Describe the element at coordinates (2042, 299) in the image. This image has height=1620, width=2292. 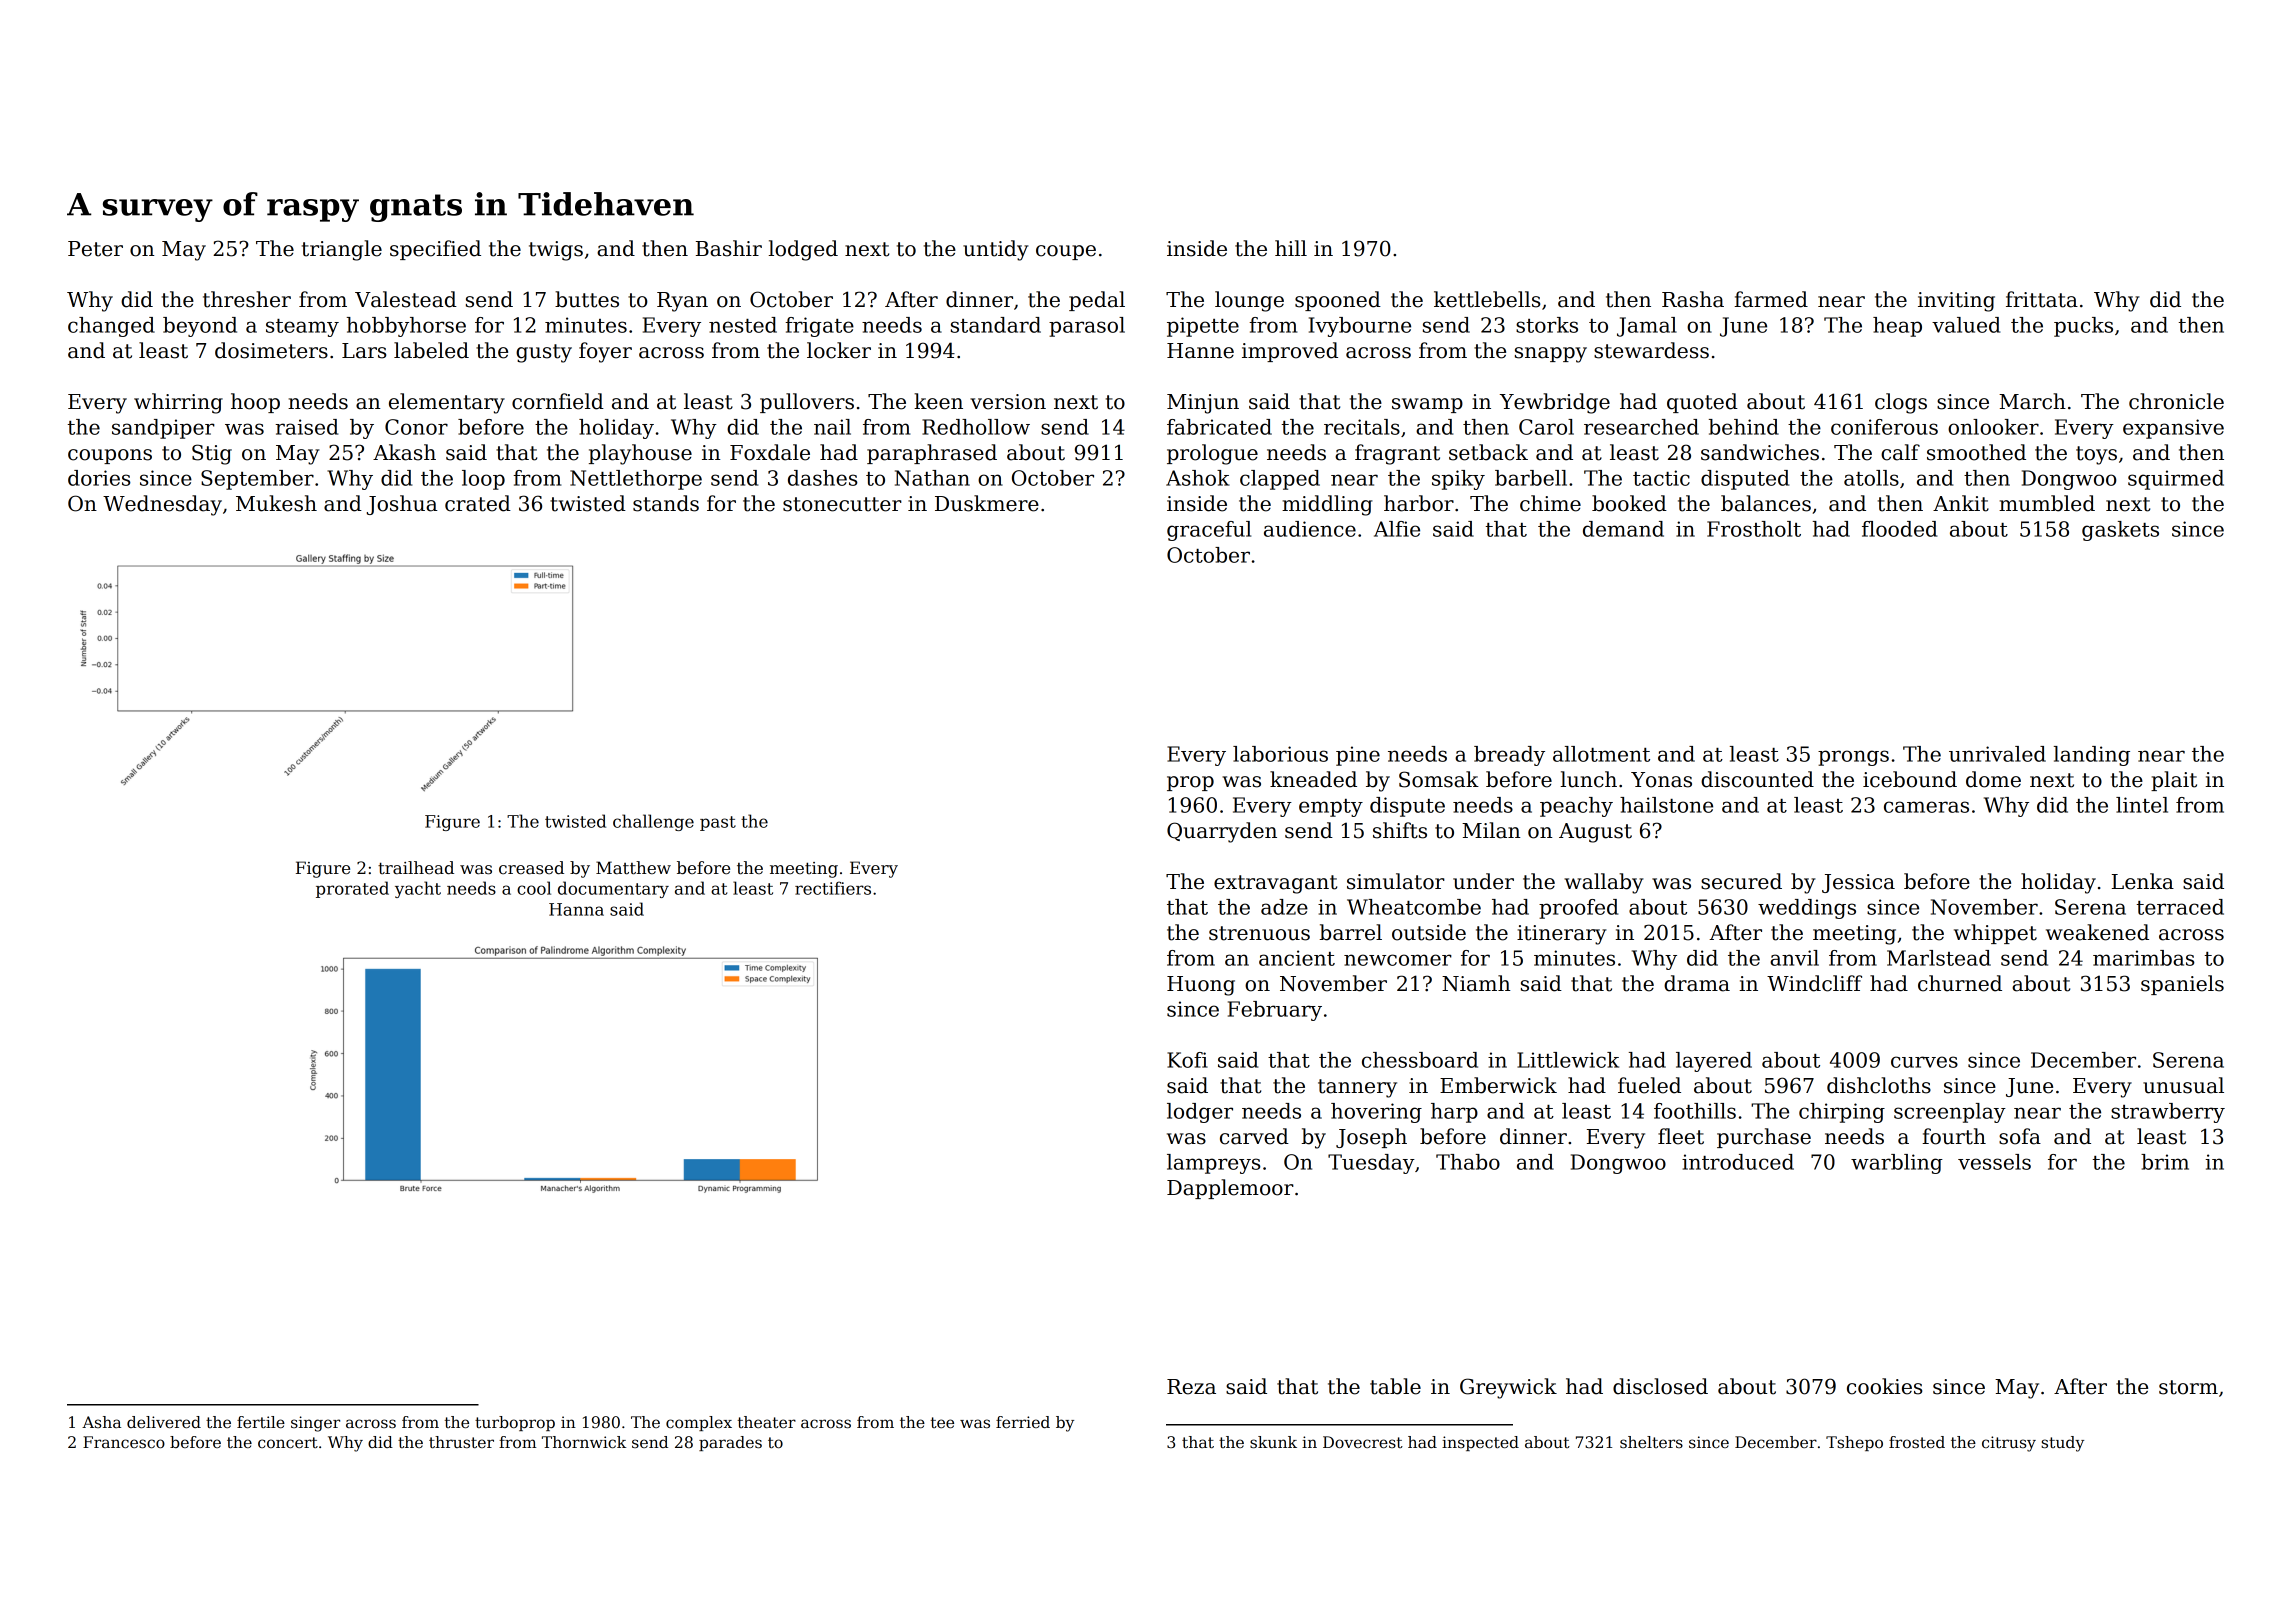
I see `frittata` at that location.
